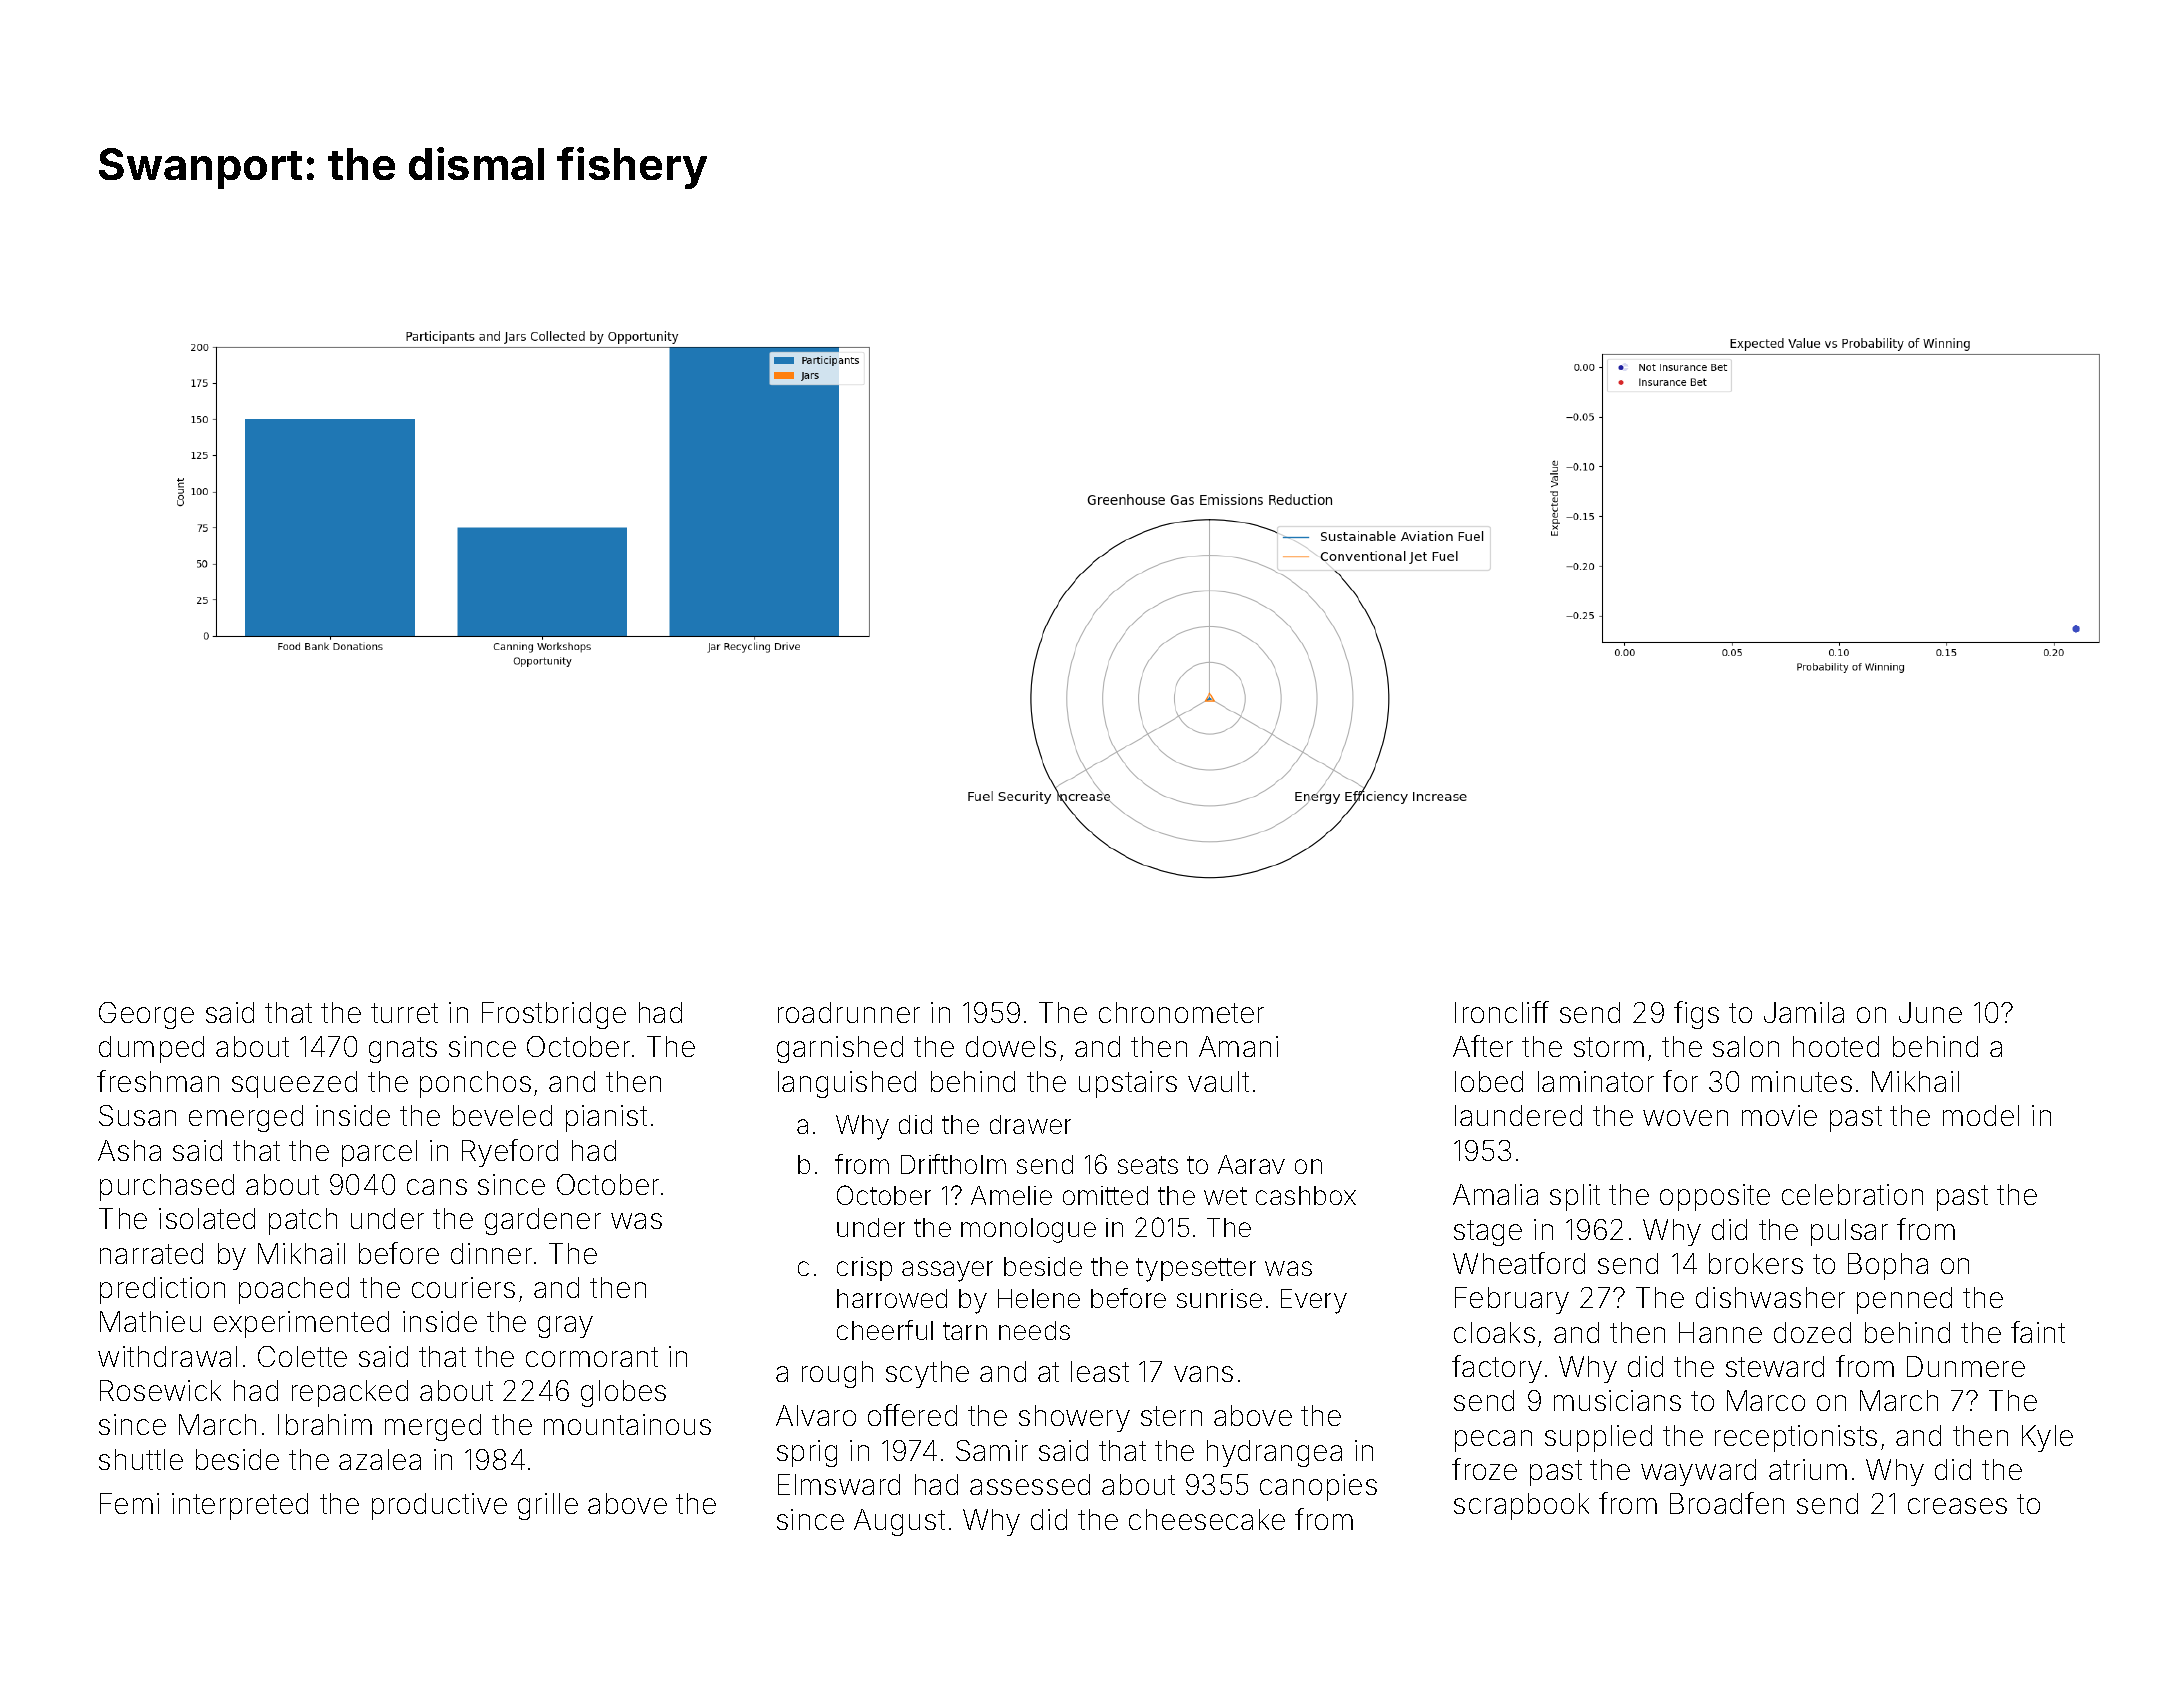  I want to click on Samir, so click(992, 1450).
